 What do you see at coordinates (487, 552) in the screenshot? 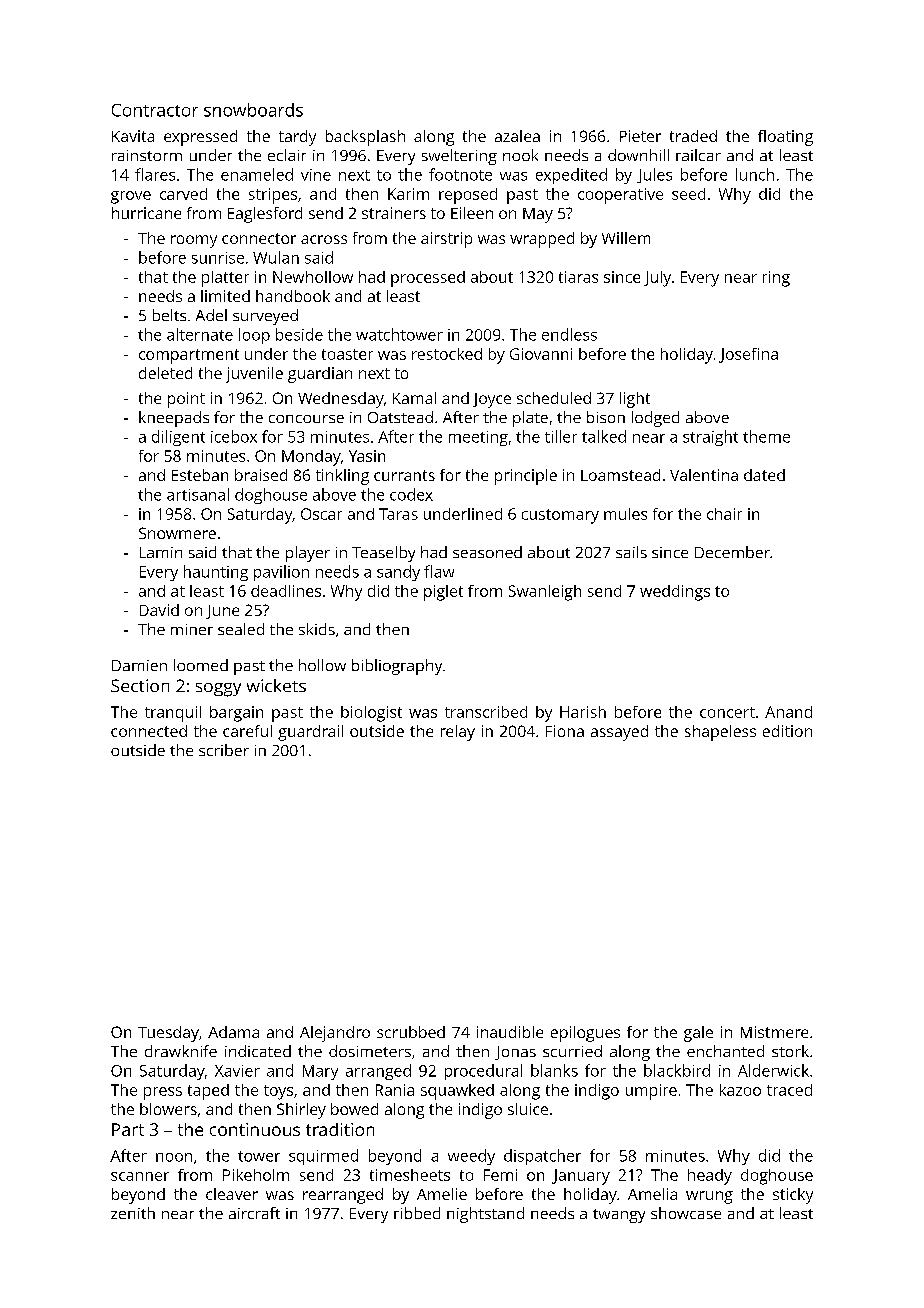
I see `seasoned` at bounding box center [487, 552].
